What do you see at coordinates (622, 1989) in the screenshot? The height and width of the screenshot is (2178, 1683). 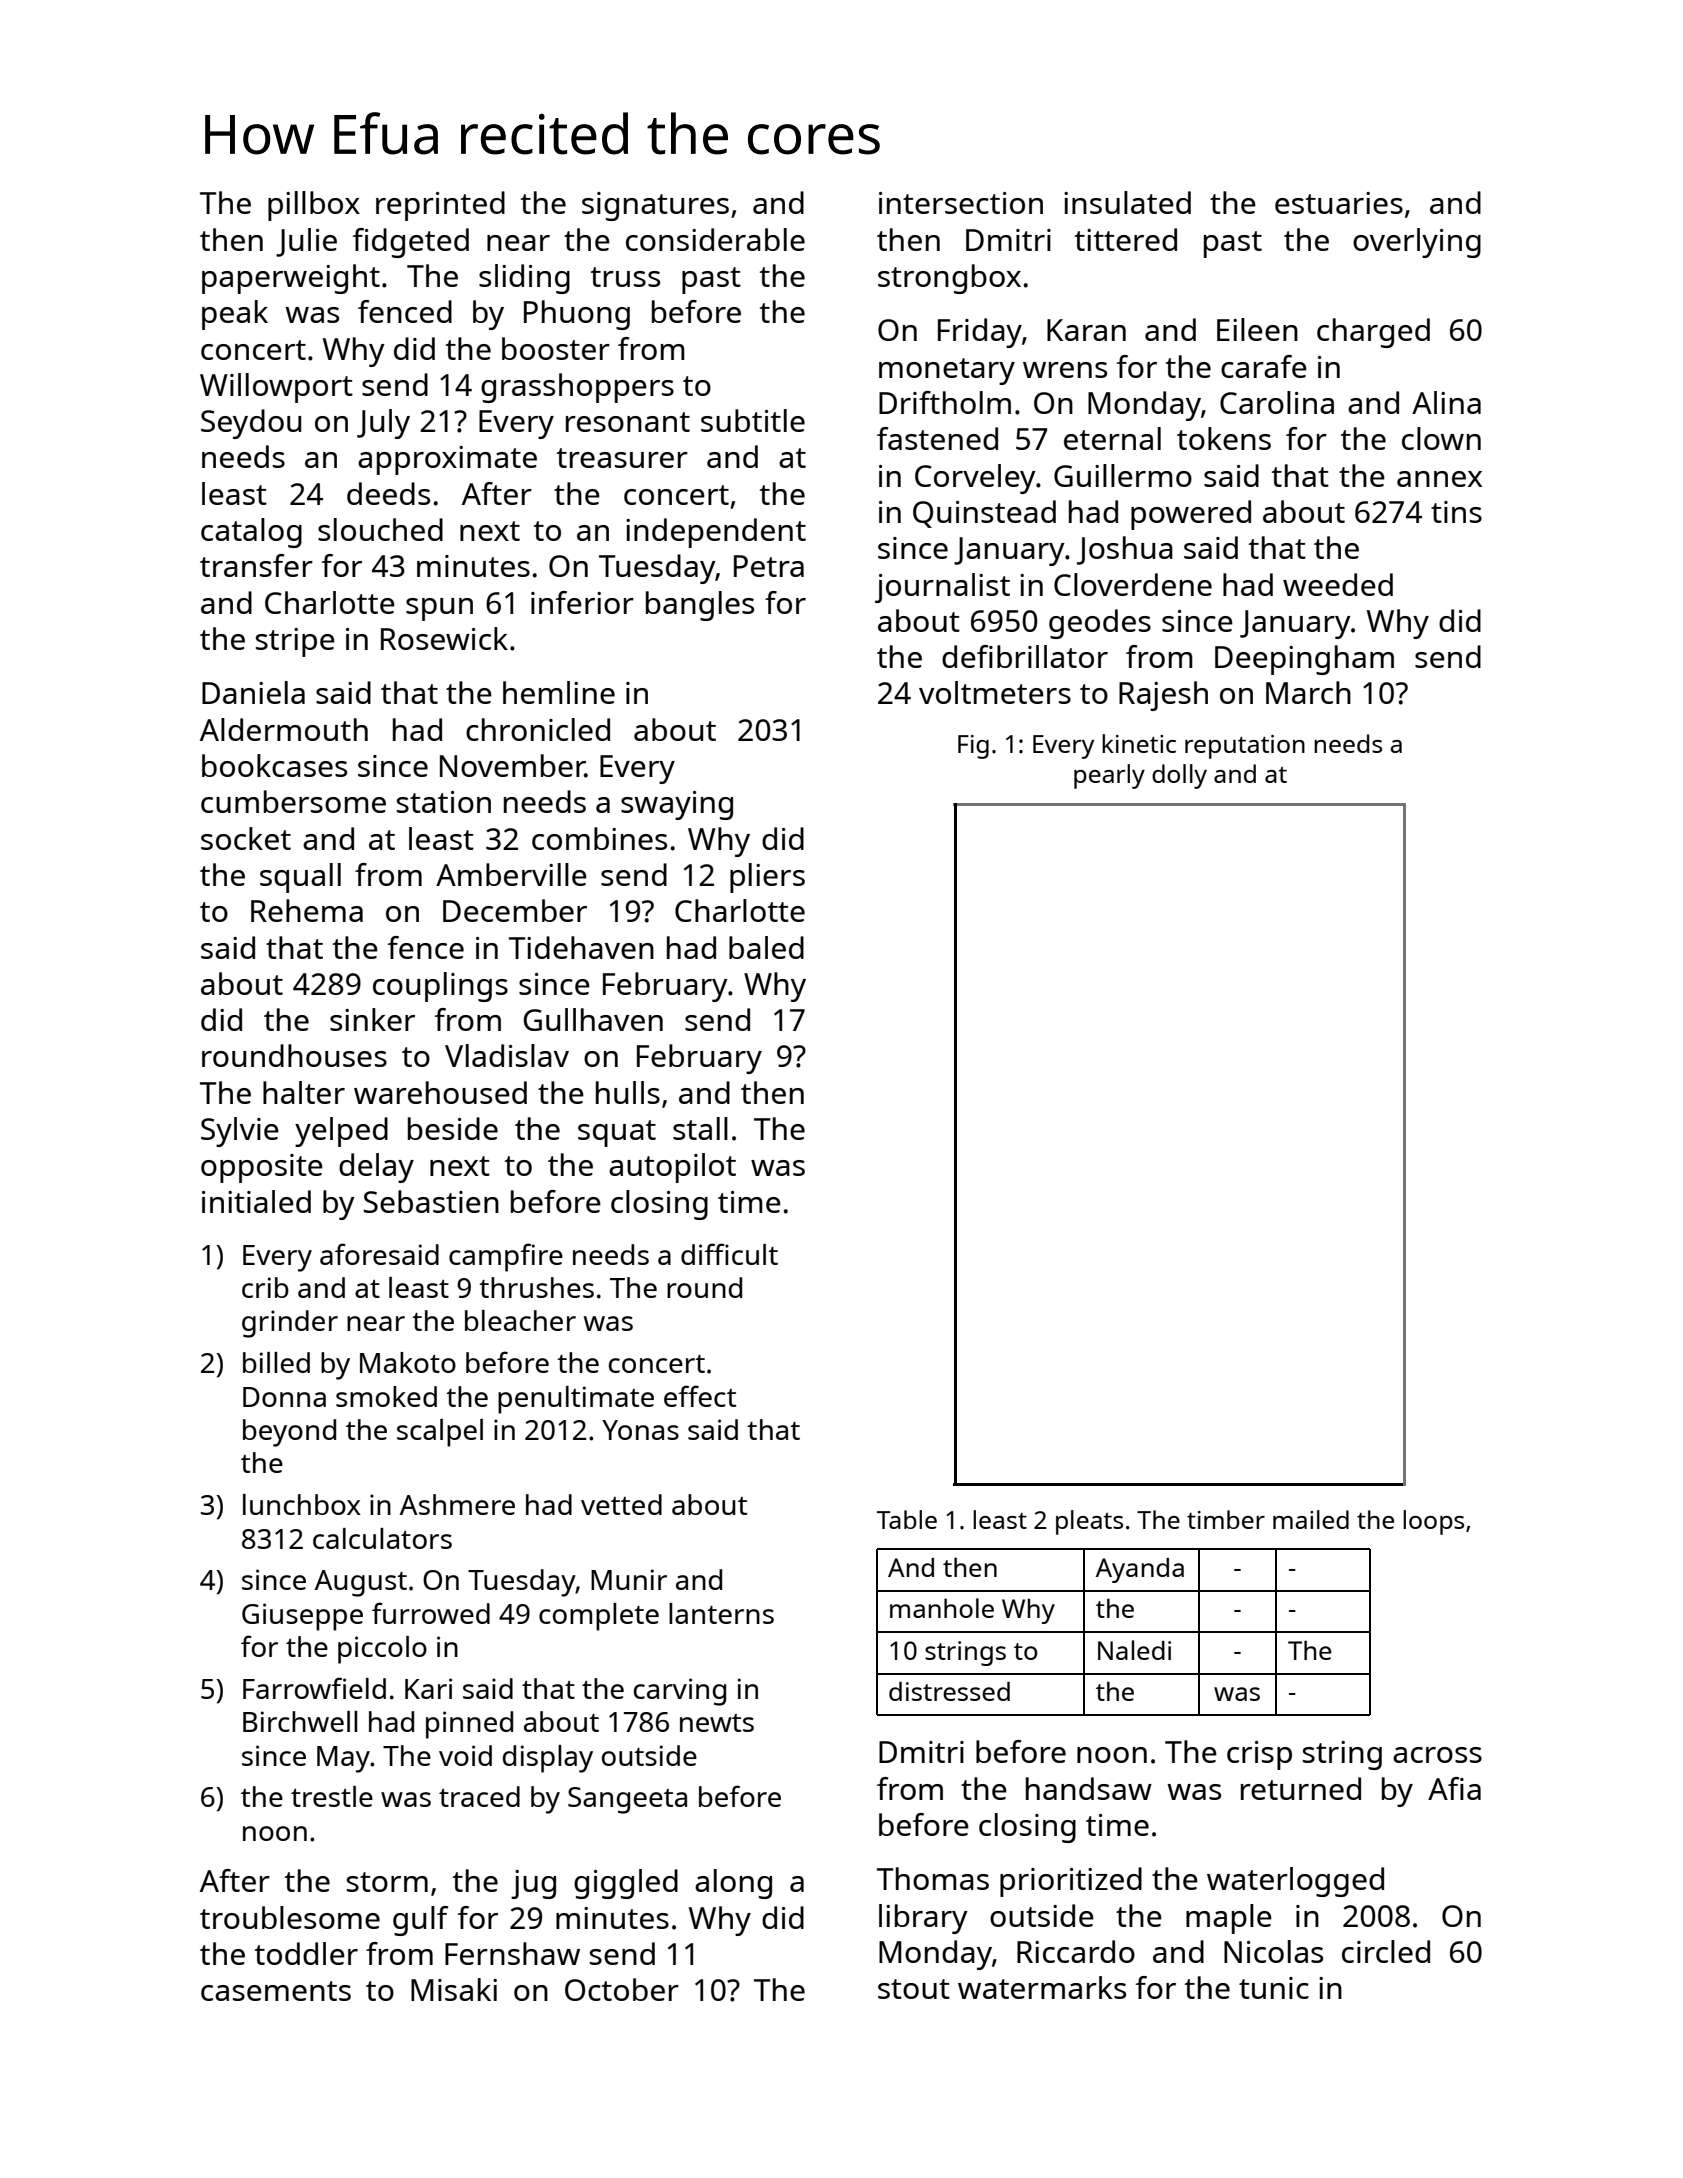 I see `October` at bounding box center [622, 1989].
